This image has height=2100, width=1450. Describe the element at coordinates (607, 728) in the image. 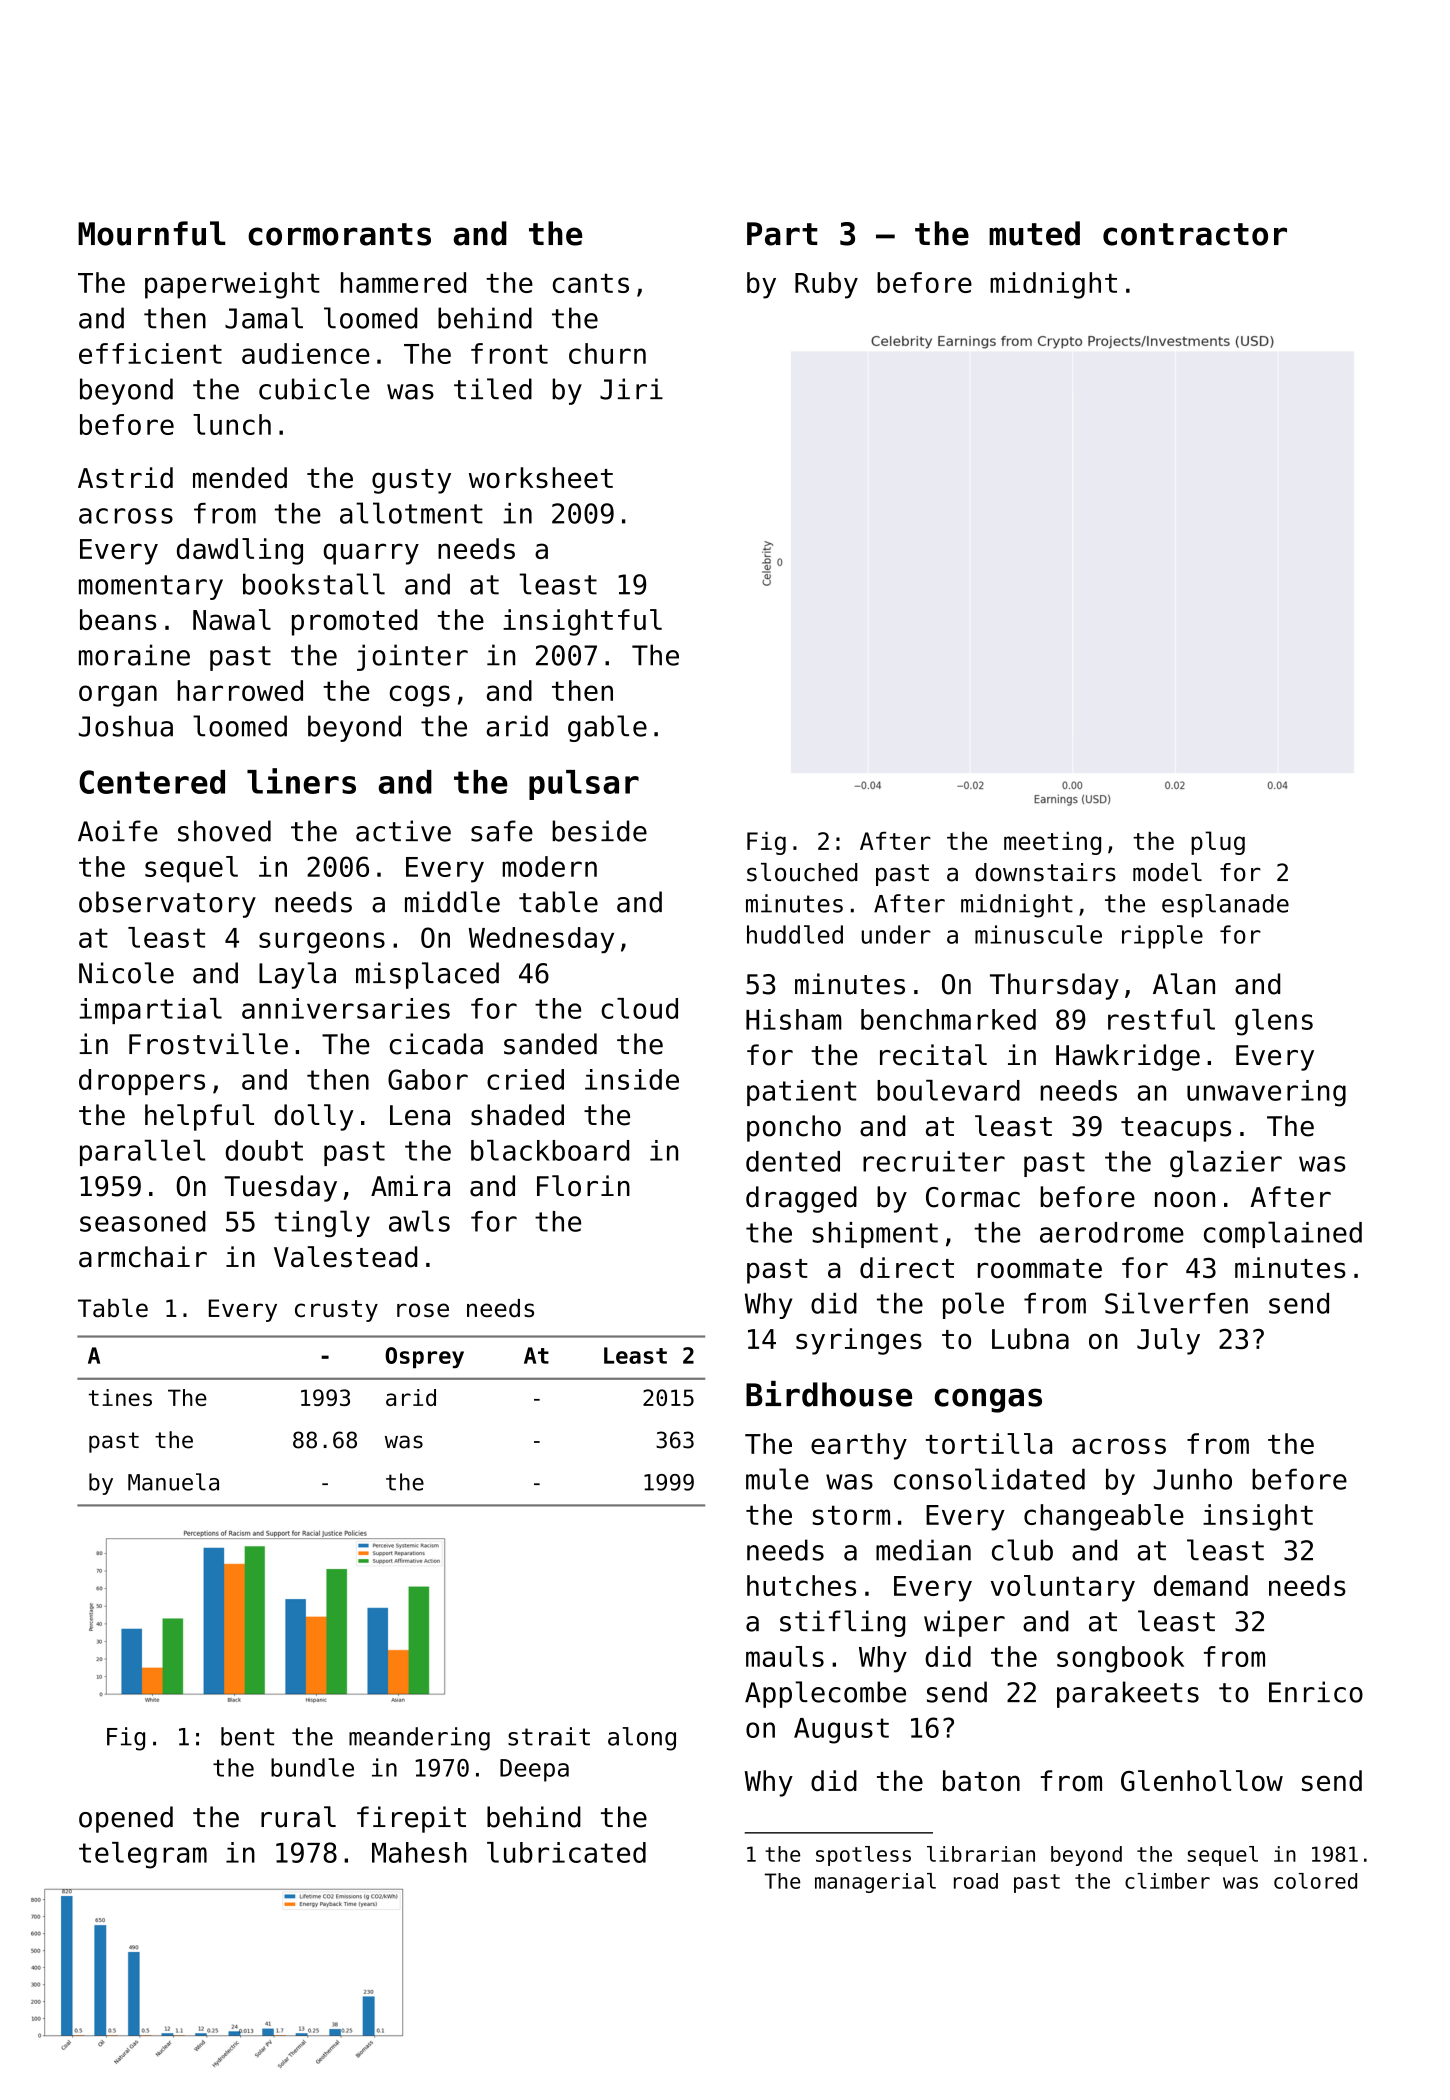

I see `gable` at that location.
